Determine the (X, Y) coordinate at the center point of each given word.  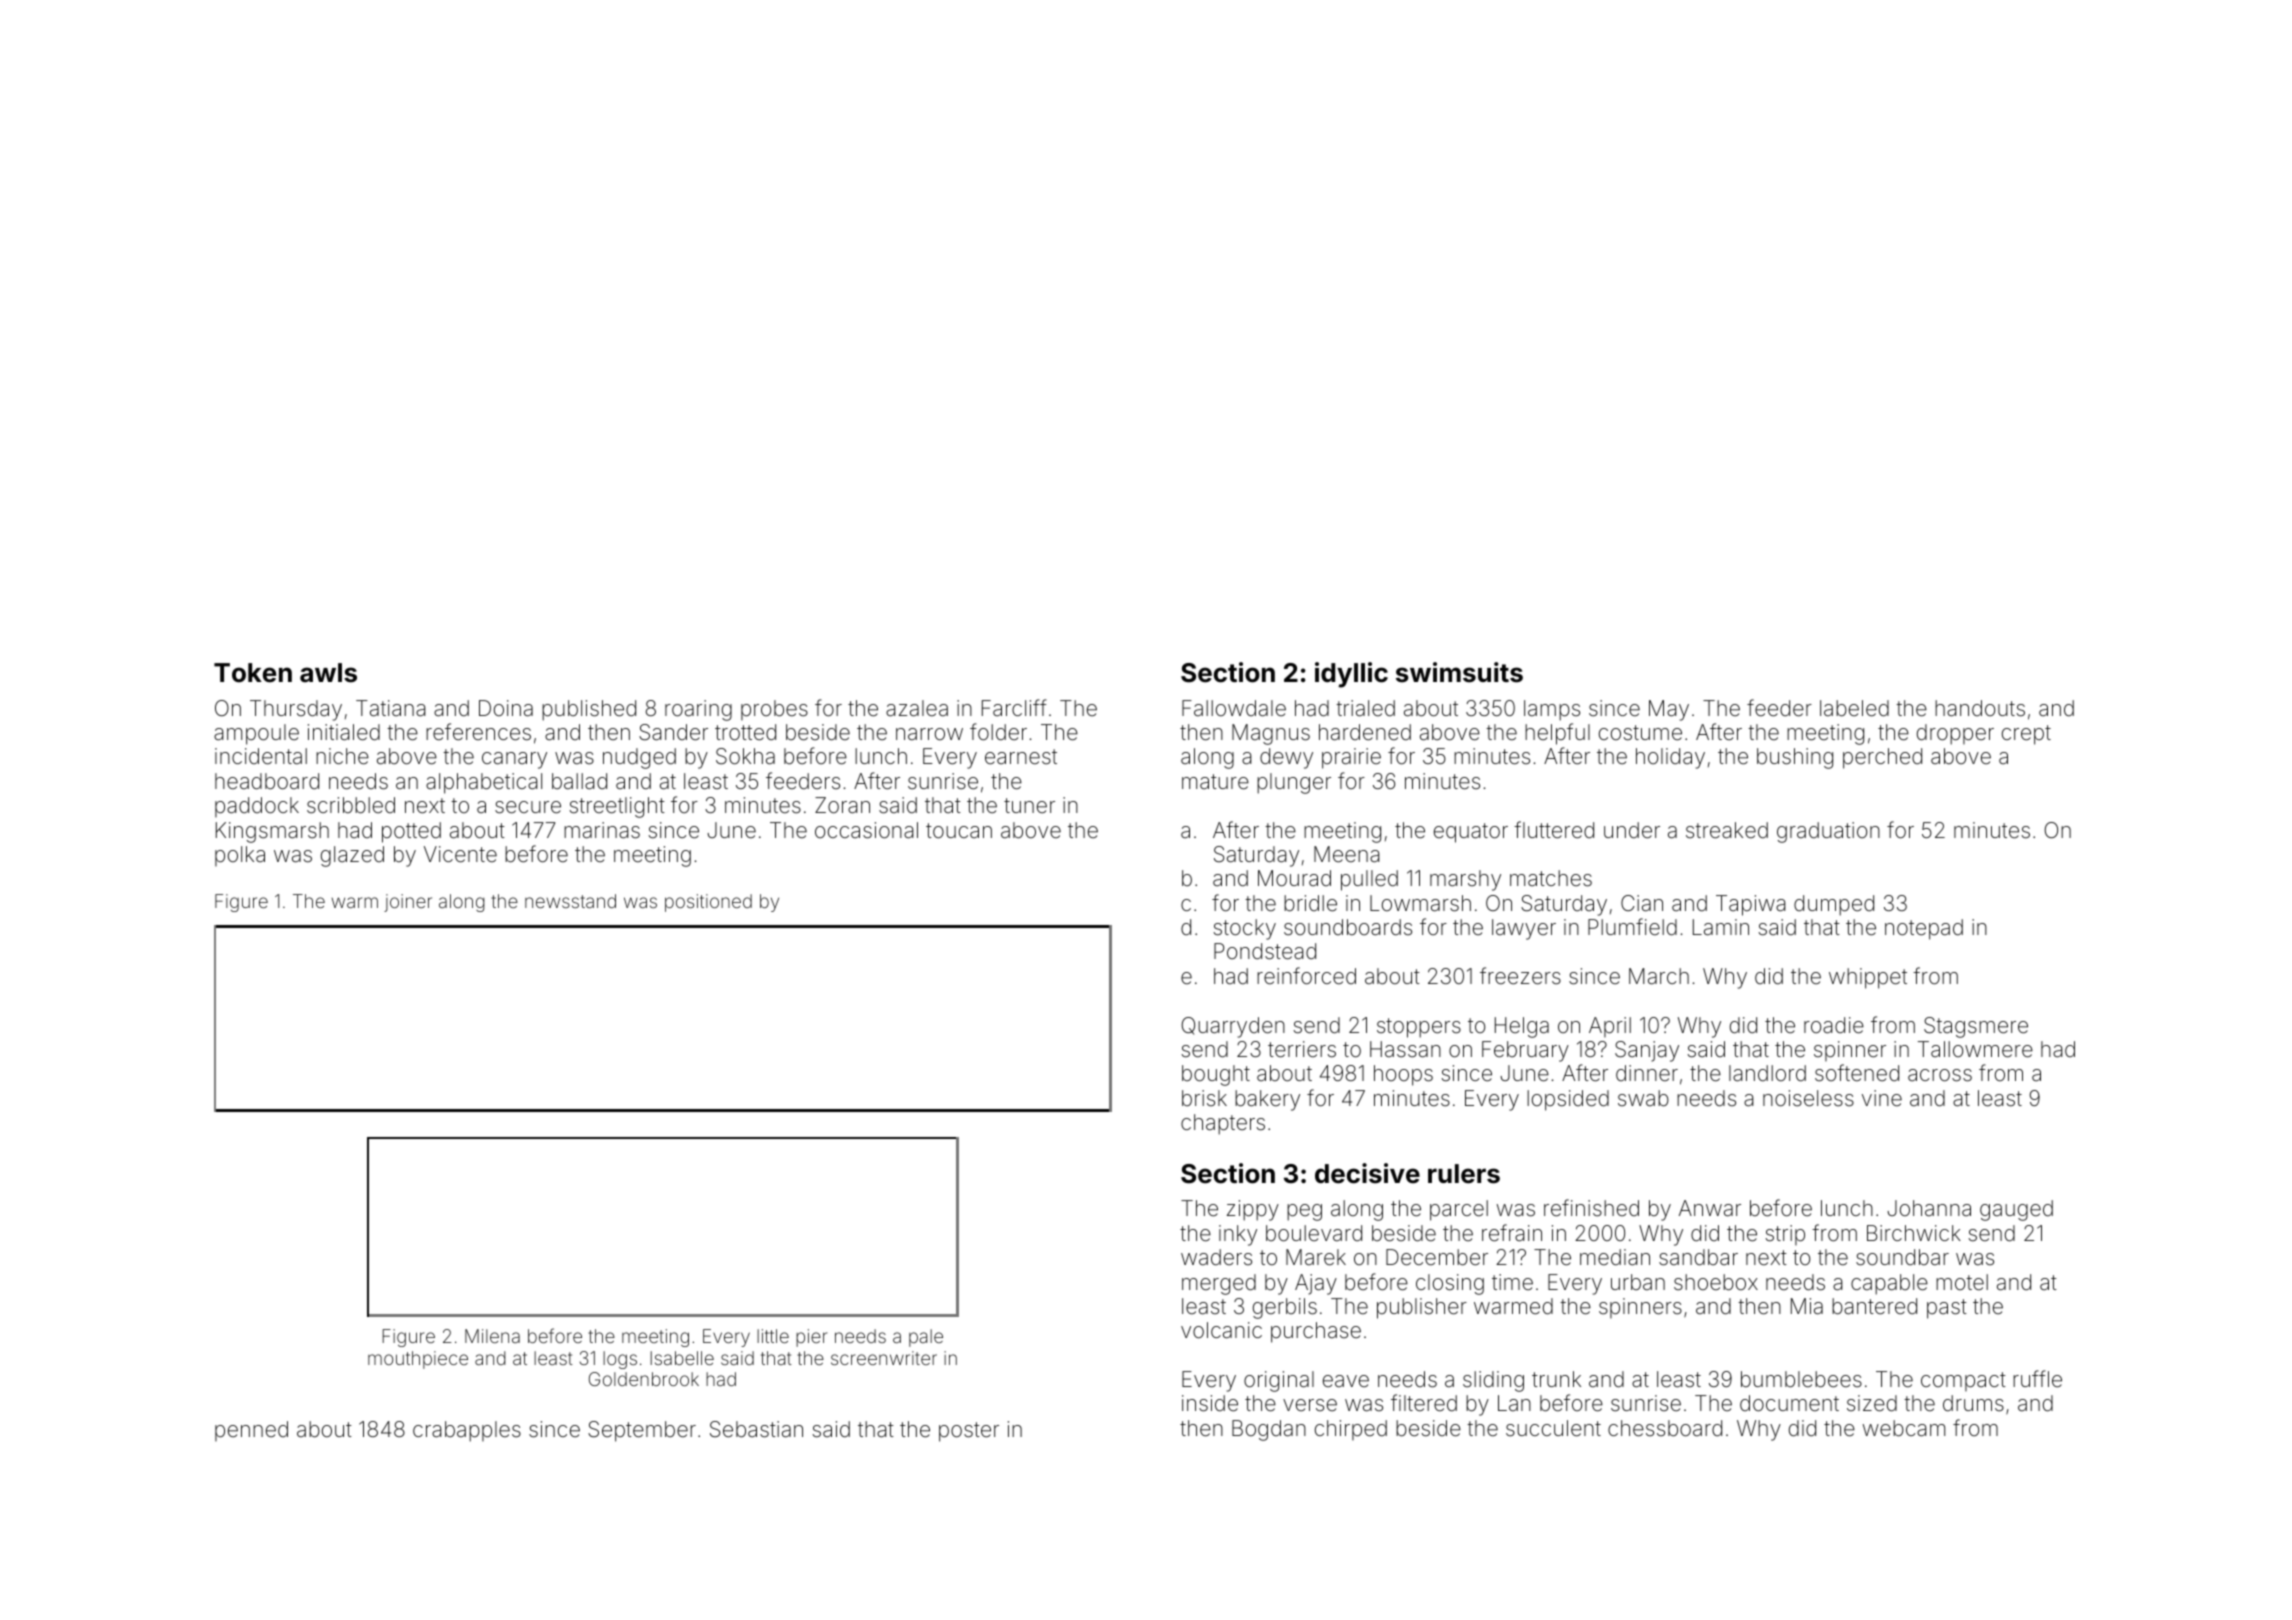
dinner (1647, 1073)
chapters (1223, 1124)
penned (251, 1431)
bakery (1267, 1100)
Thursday (296, 710)
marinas (602, 830)
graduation (1828, 832)
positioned (708, 903)
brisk (1204, 1098)
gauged (2016, 1210)
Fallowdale (1234, 708)
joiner (408, 903)
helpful (1557, 734)
